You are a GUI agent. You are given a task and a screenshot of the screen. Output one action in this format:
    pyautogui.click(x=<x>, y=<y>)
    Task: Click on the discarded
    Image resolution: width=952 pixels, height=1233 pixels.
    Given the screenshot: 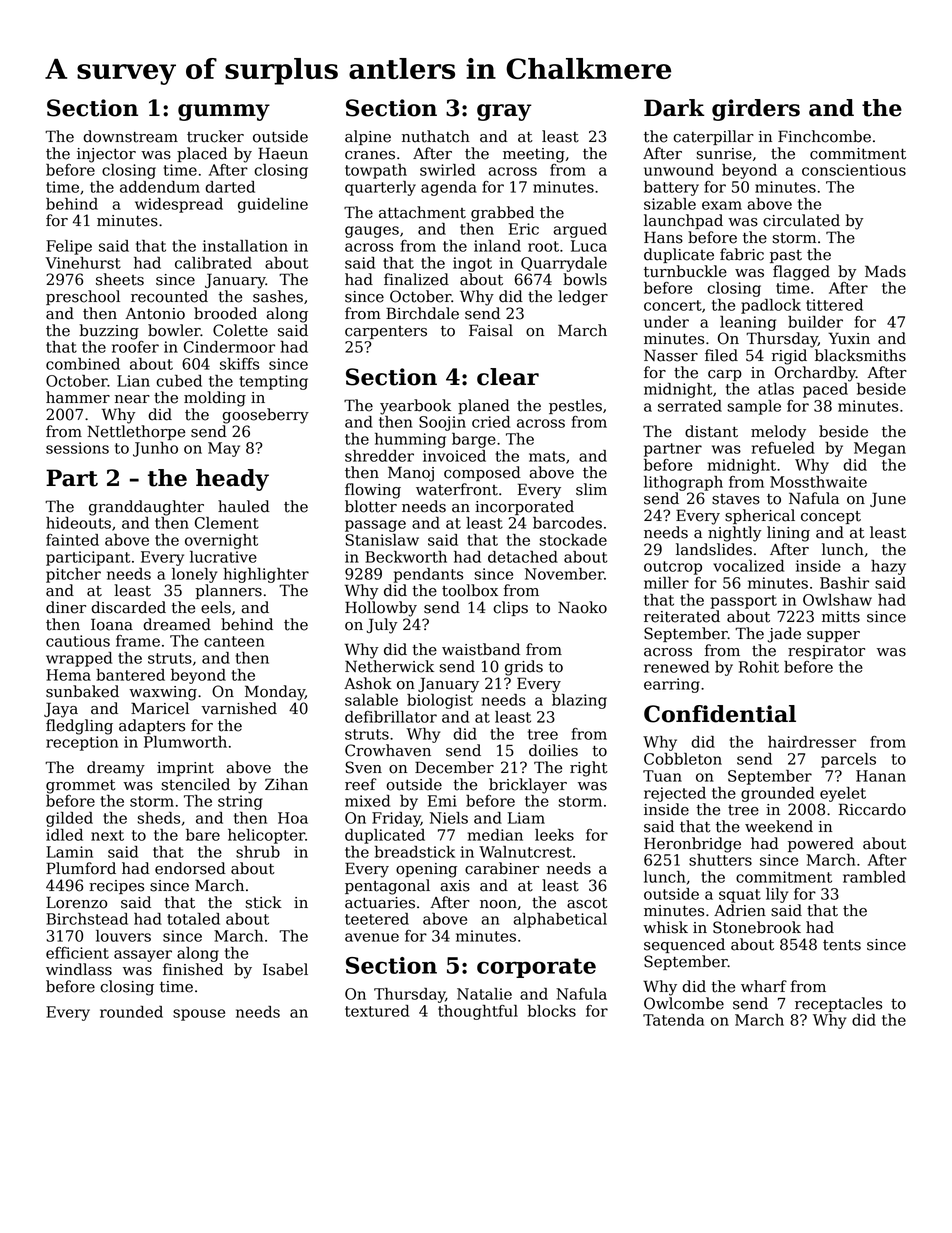 What is the action you would take?
    pyautogui.click(x=128, y=607)
